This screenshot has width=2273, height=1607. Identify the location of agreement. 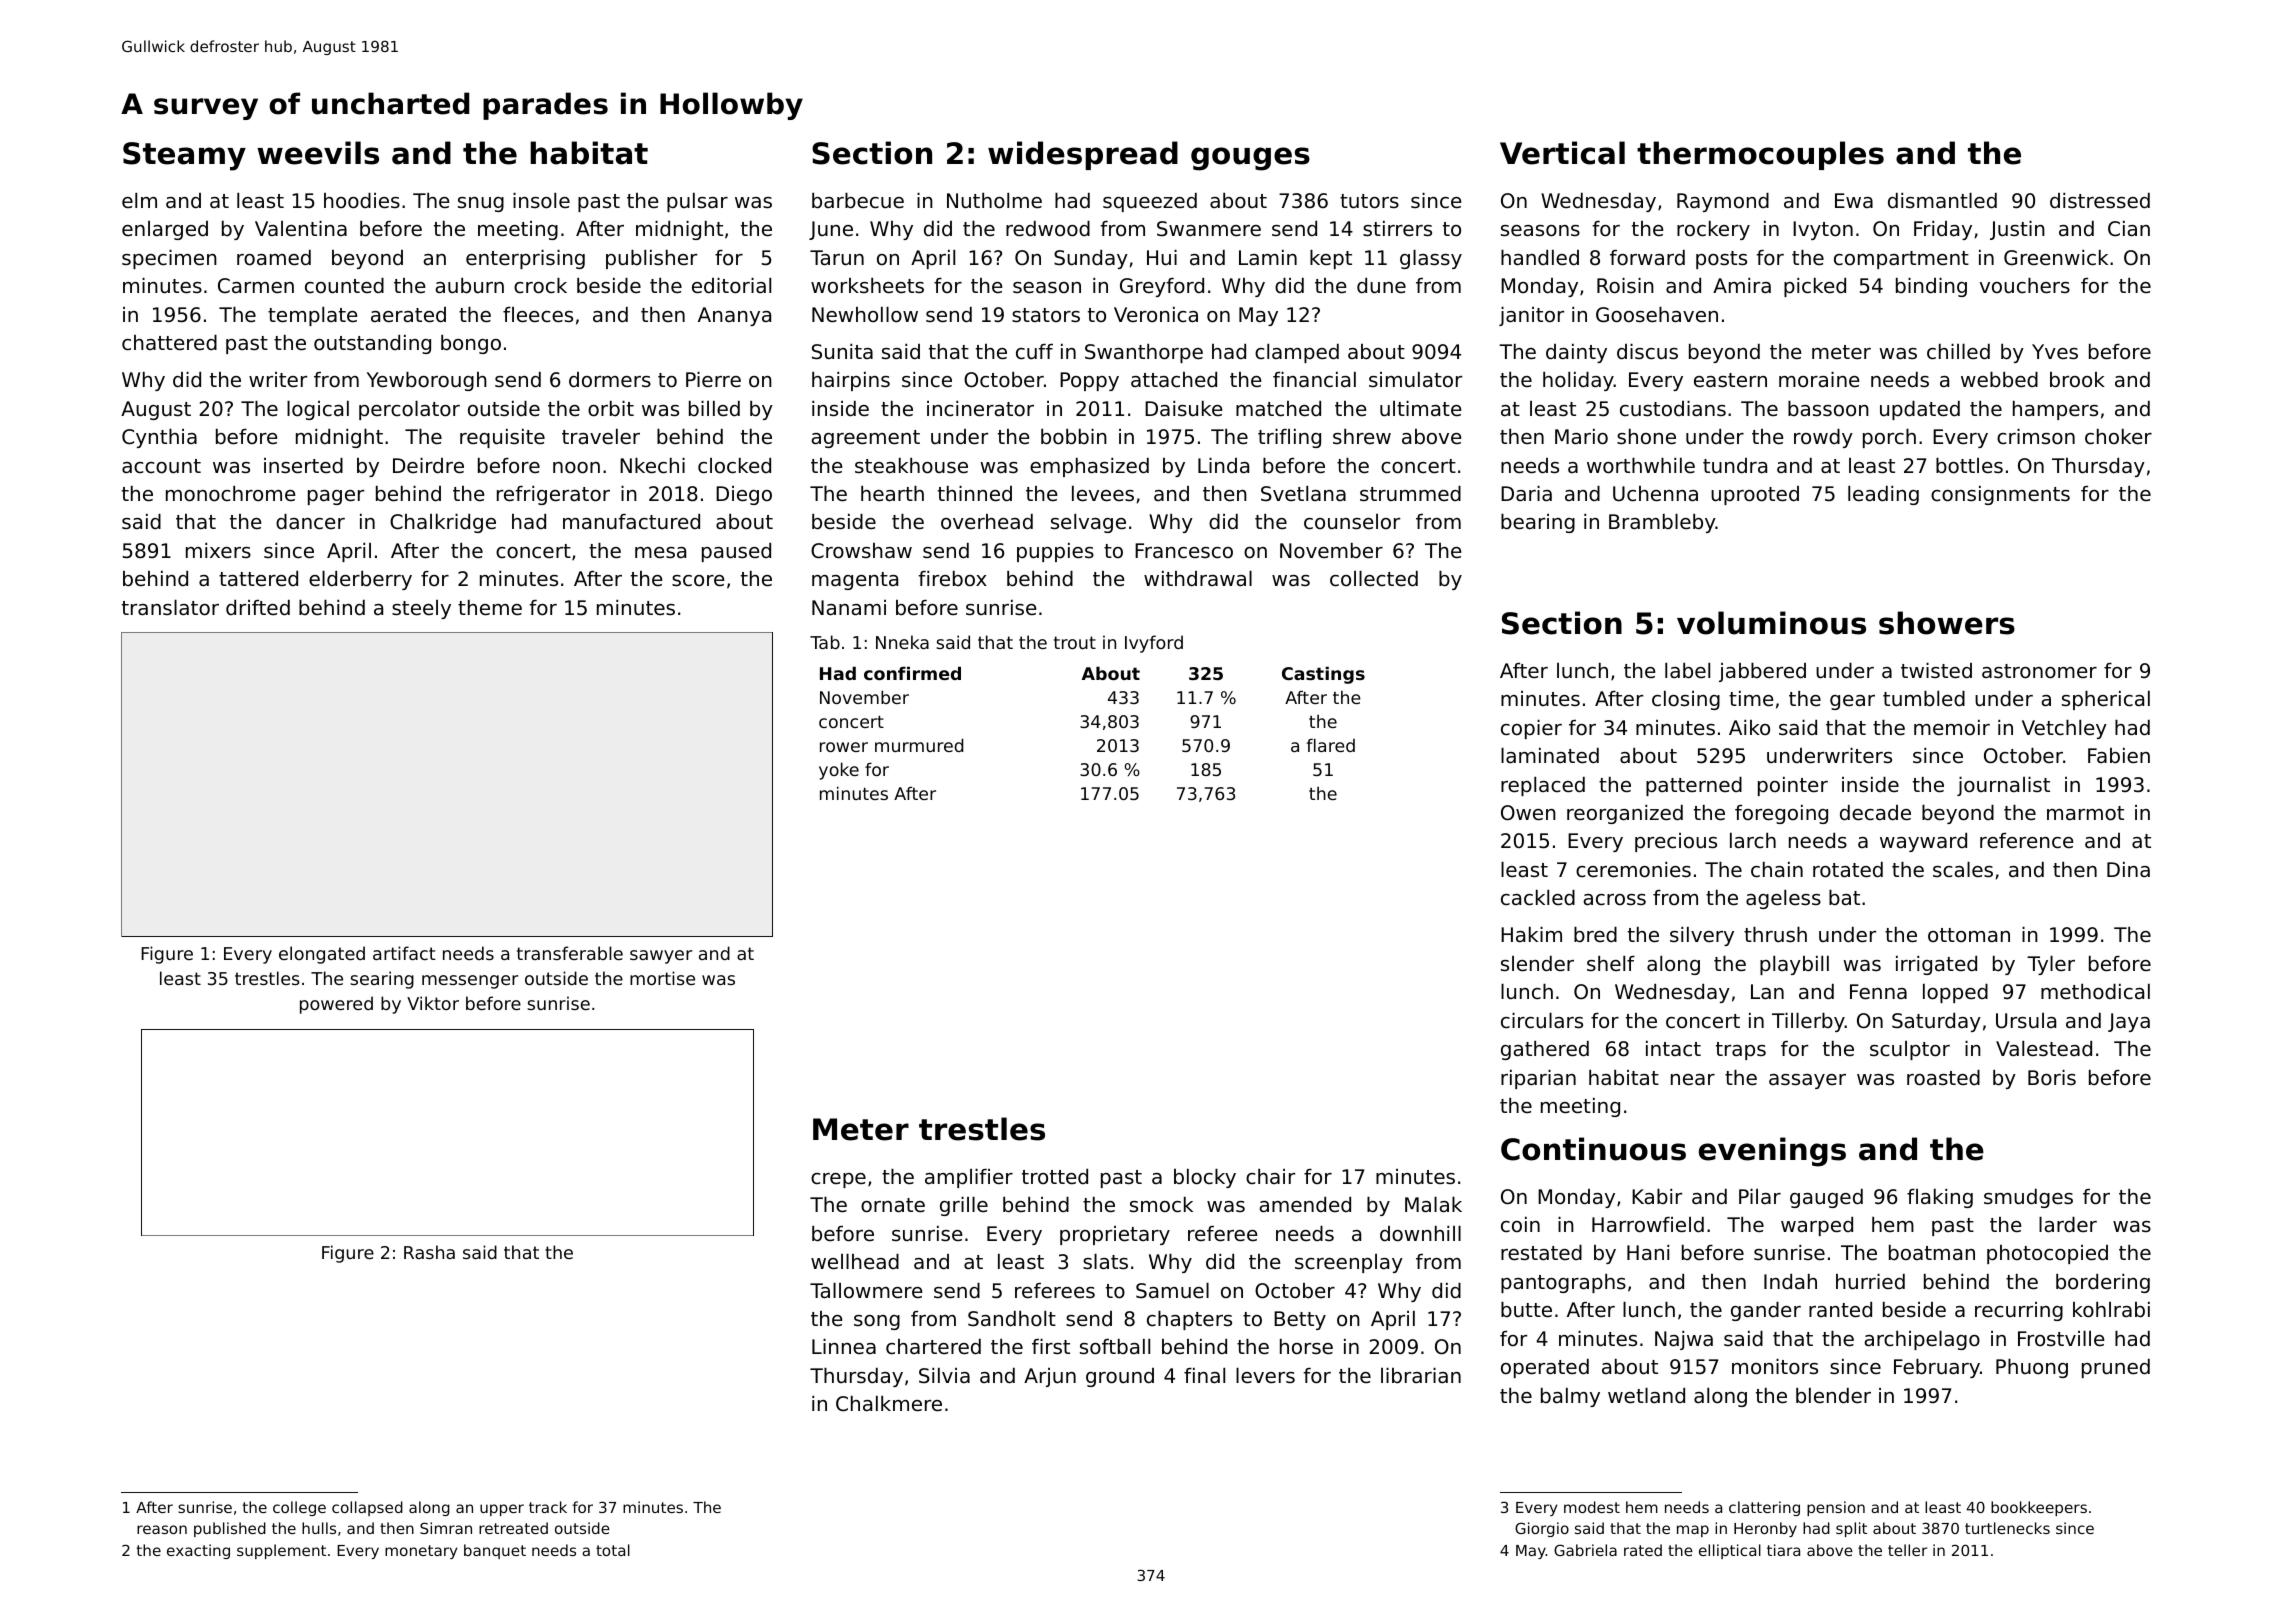
(865, 439).
